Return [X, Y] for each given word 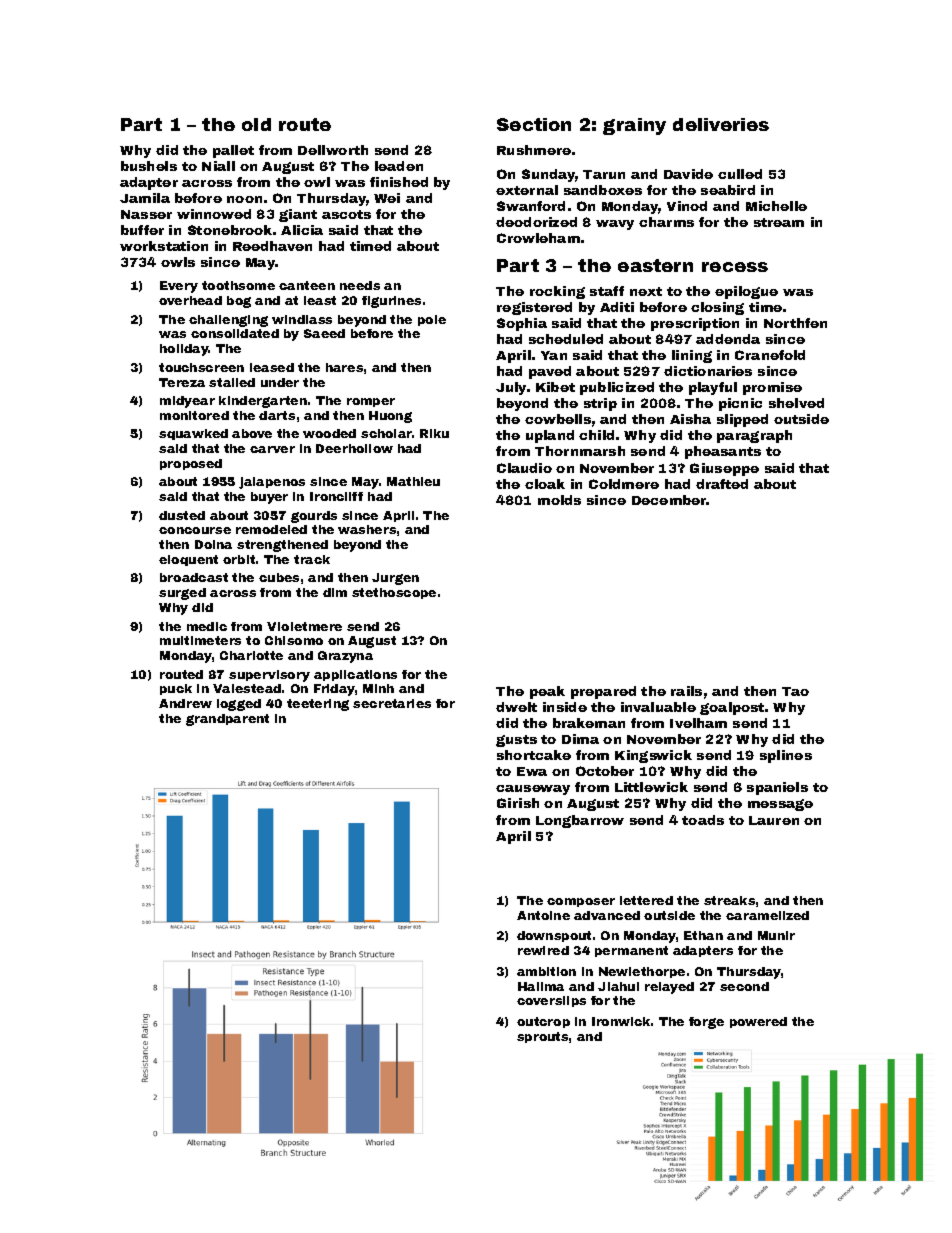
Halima [541, 986]
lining [692, 356]
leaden [399, 166]
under [280, 382]
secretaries [392, 703]
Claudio [524, 468]
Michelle [776, 206]
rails [686, 691]
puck [176, 689]
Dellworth [333, 150]
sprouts [542, 1037]
